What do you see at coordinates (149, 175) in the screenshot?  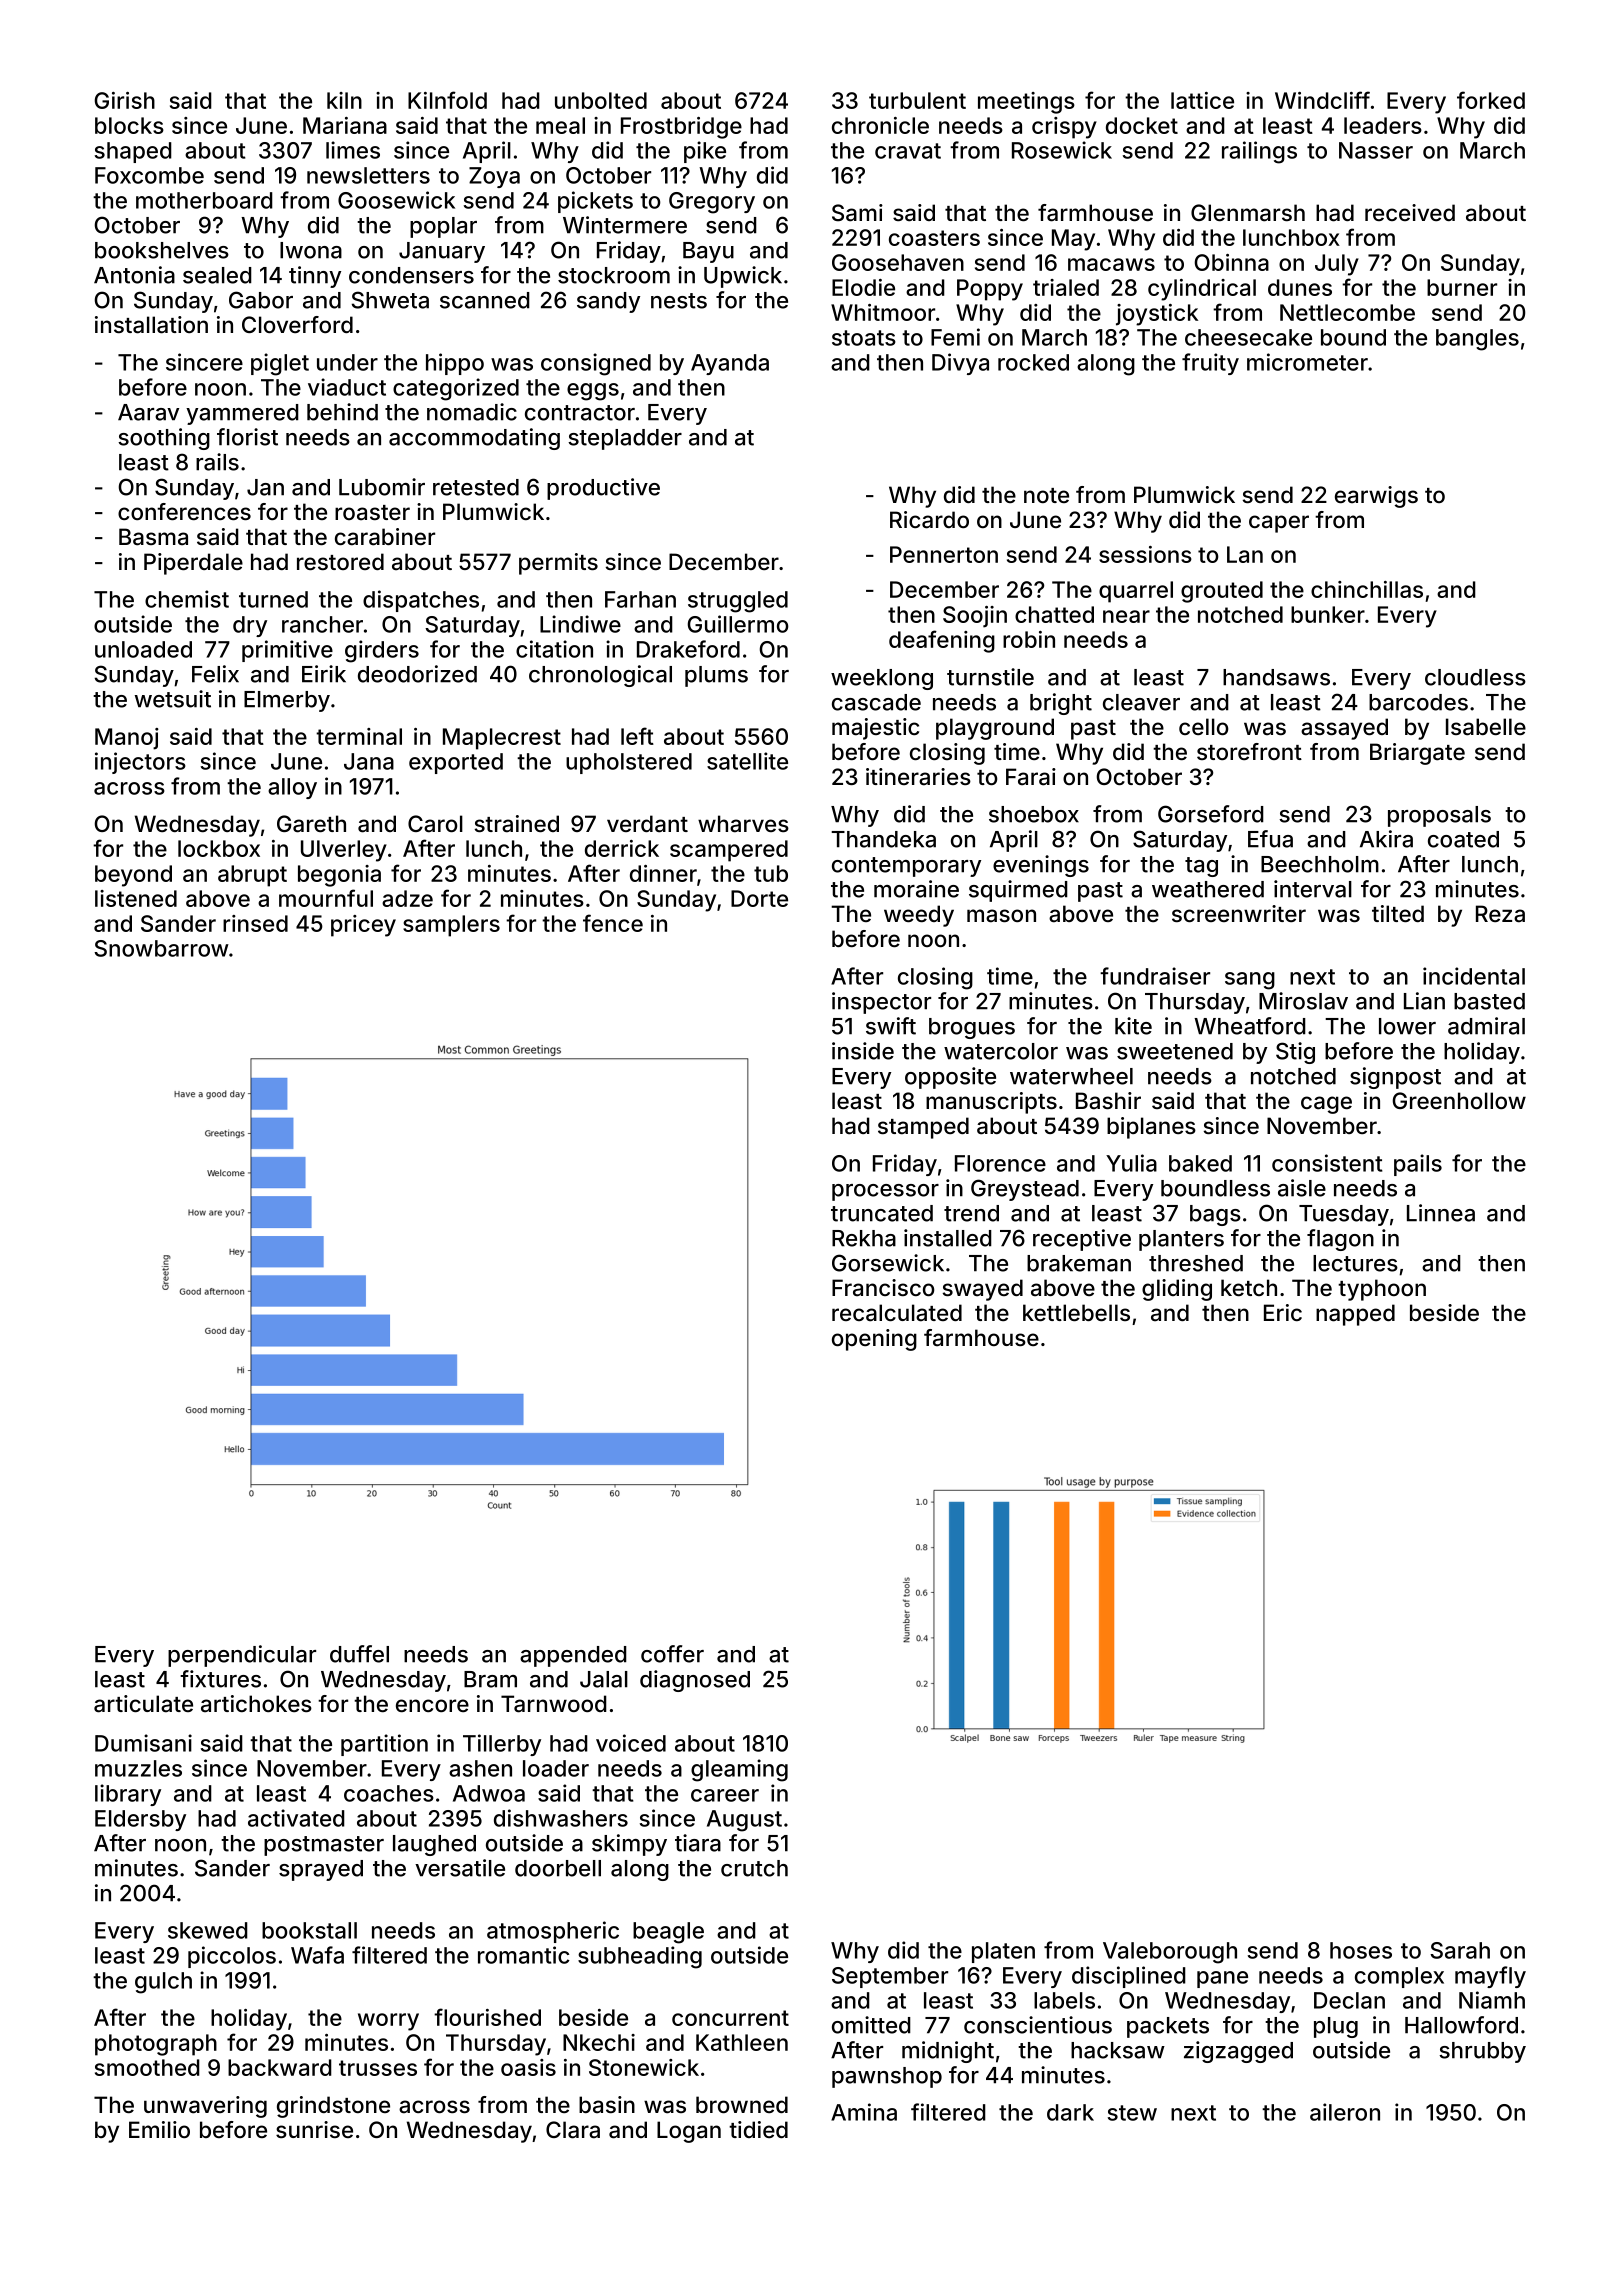 I see `Foxcombe` at bounding box center [149, 175].
